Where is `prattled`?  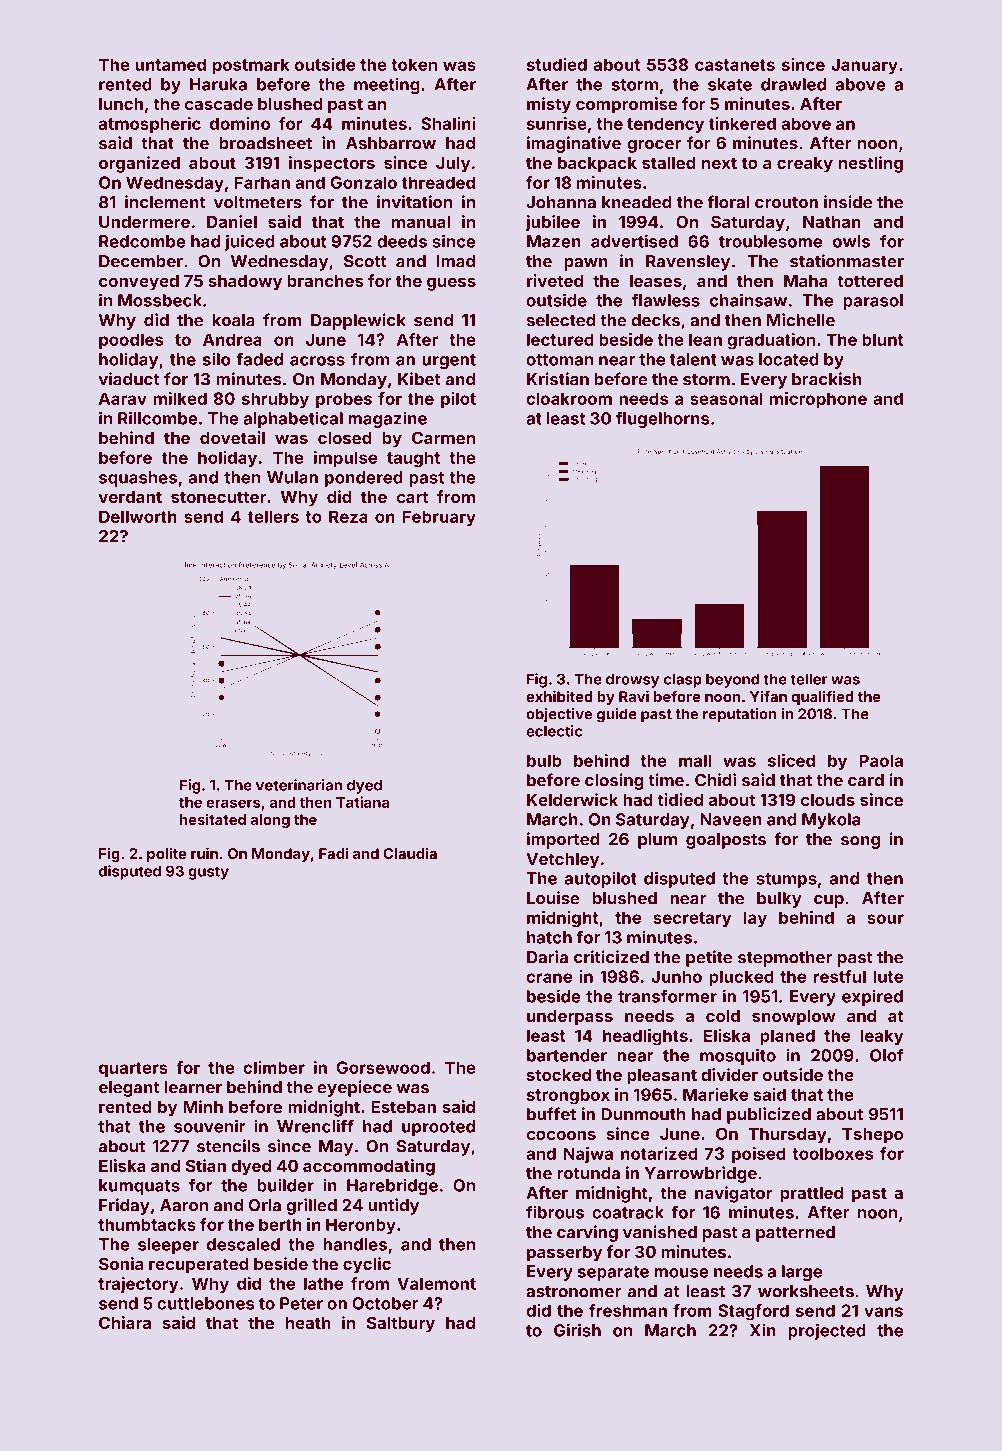
prattled is located at coordinates (811, 1195).
